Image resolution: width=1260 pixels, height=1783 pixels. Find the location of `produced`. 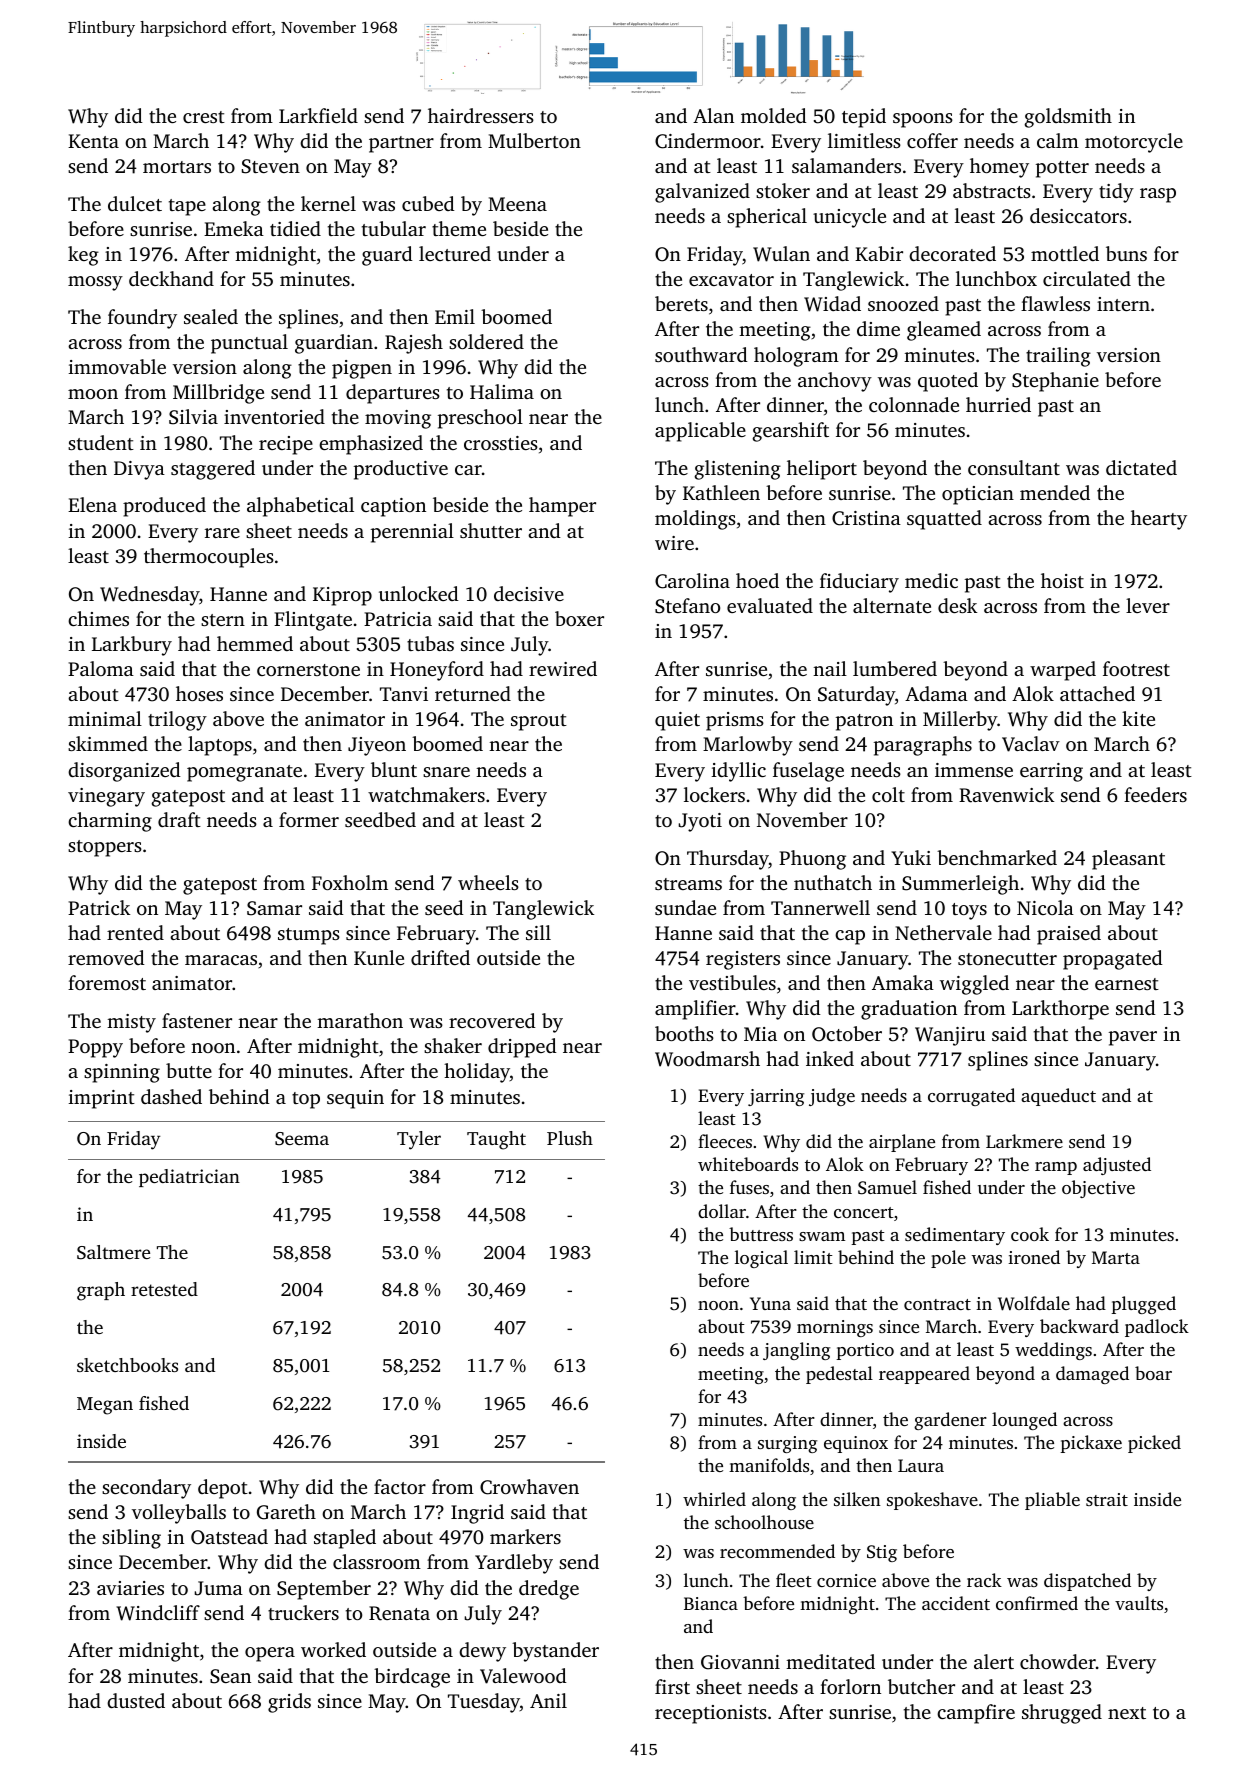

produced is located at coordinates (164, 507).
